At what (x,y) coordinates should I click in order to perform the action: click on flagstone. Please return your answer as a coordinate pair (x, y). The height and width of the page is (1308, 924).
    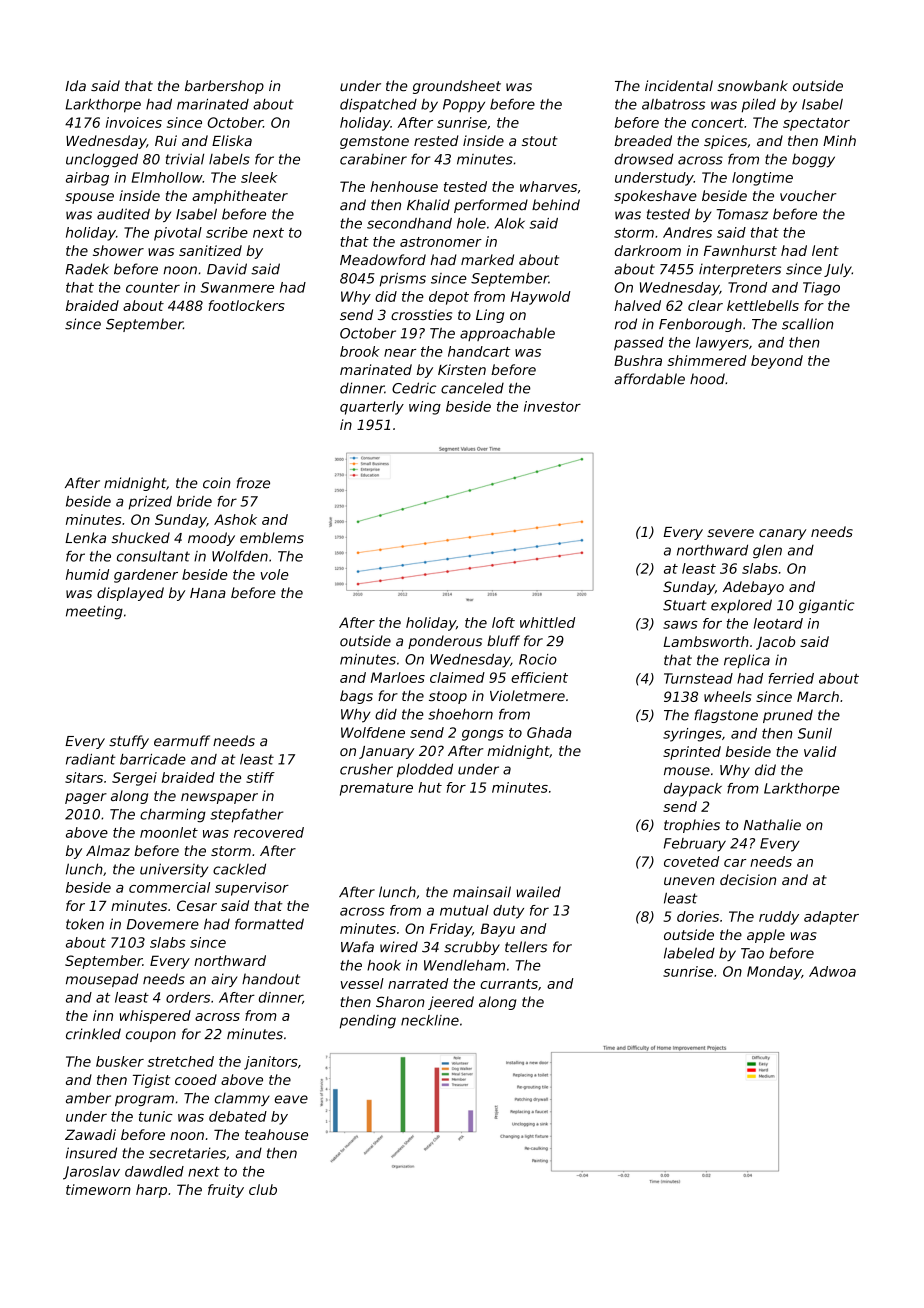
    Looking at the image, I should click on (726, 716).
